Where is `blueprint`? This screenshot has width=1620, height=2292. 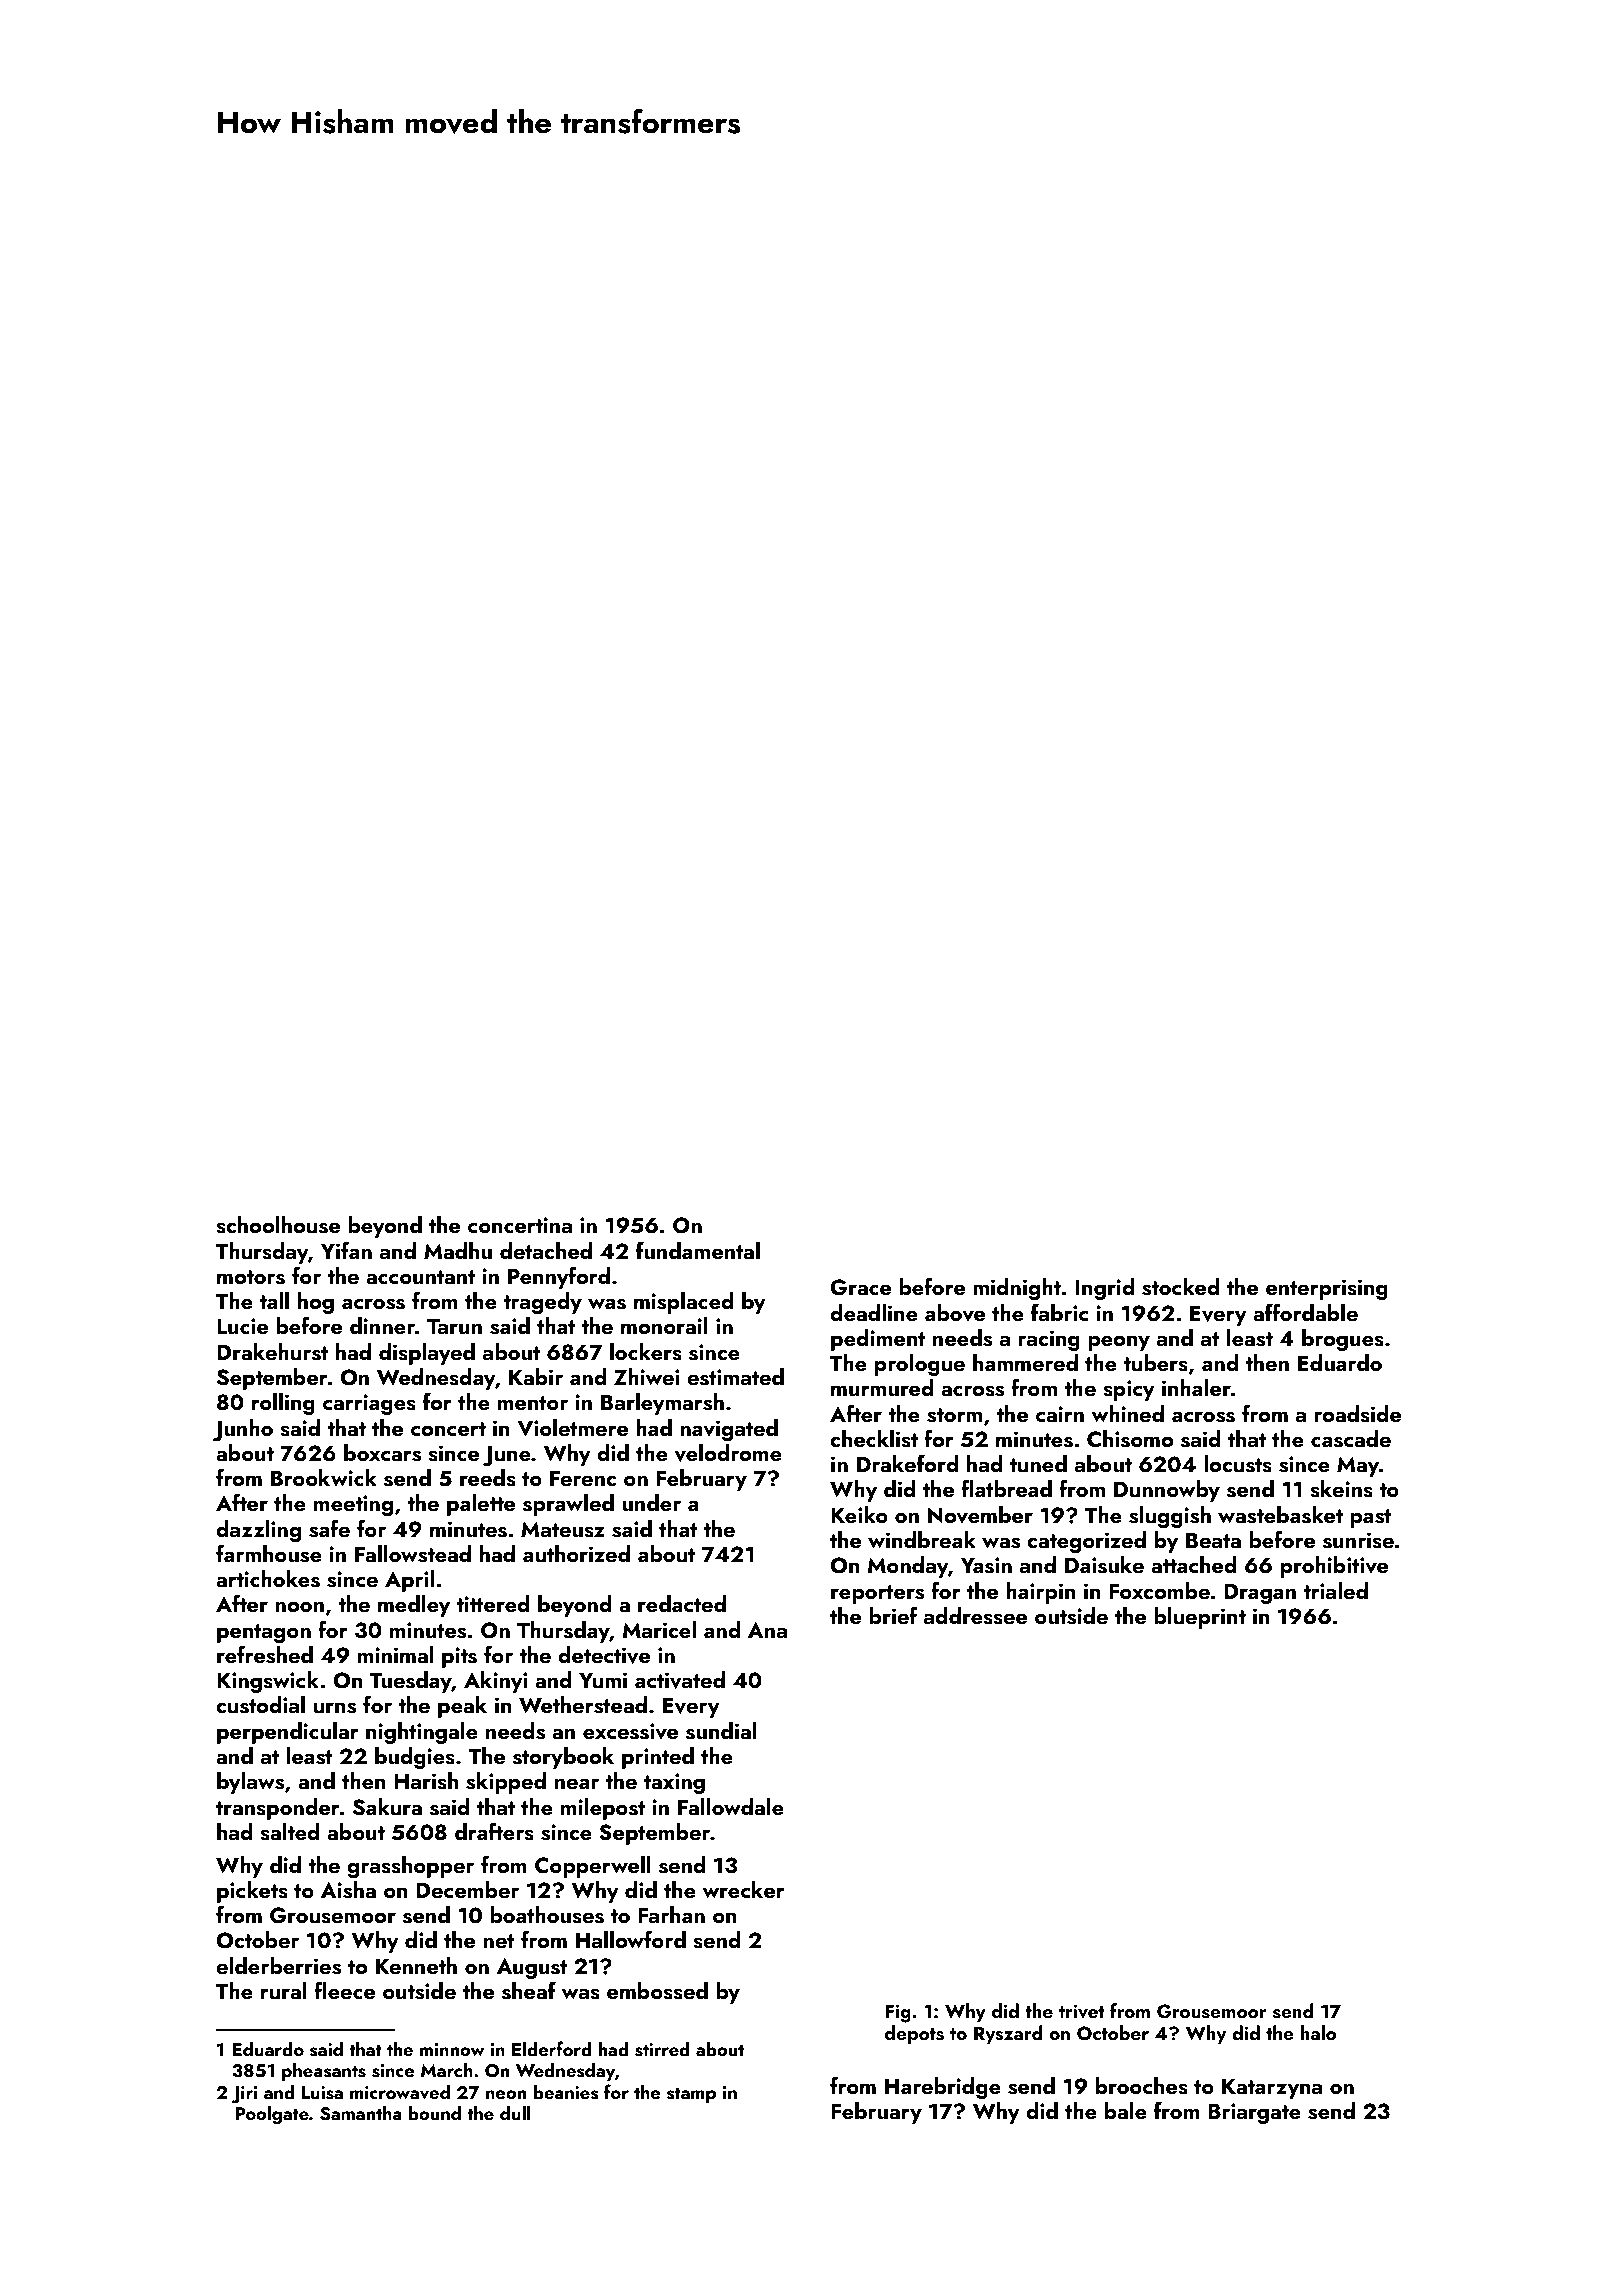 blueprint is located at coordinates (1200, 1618).
